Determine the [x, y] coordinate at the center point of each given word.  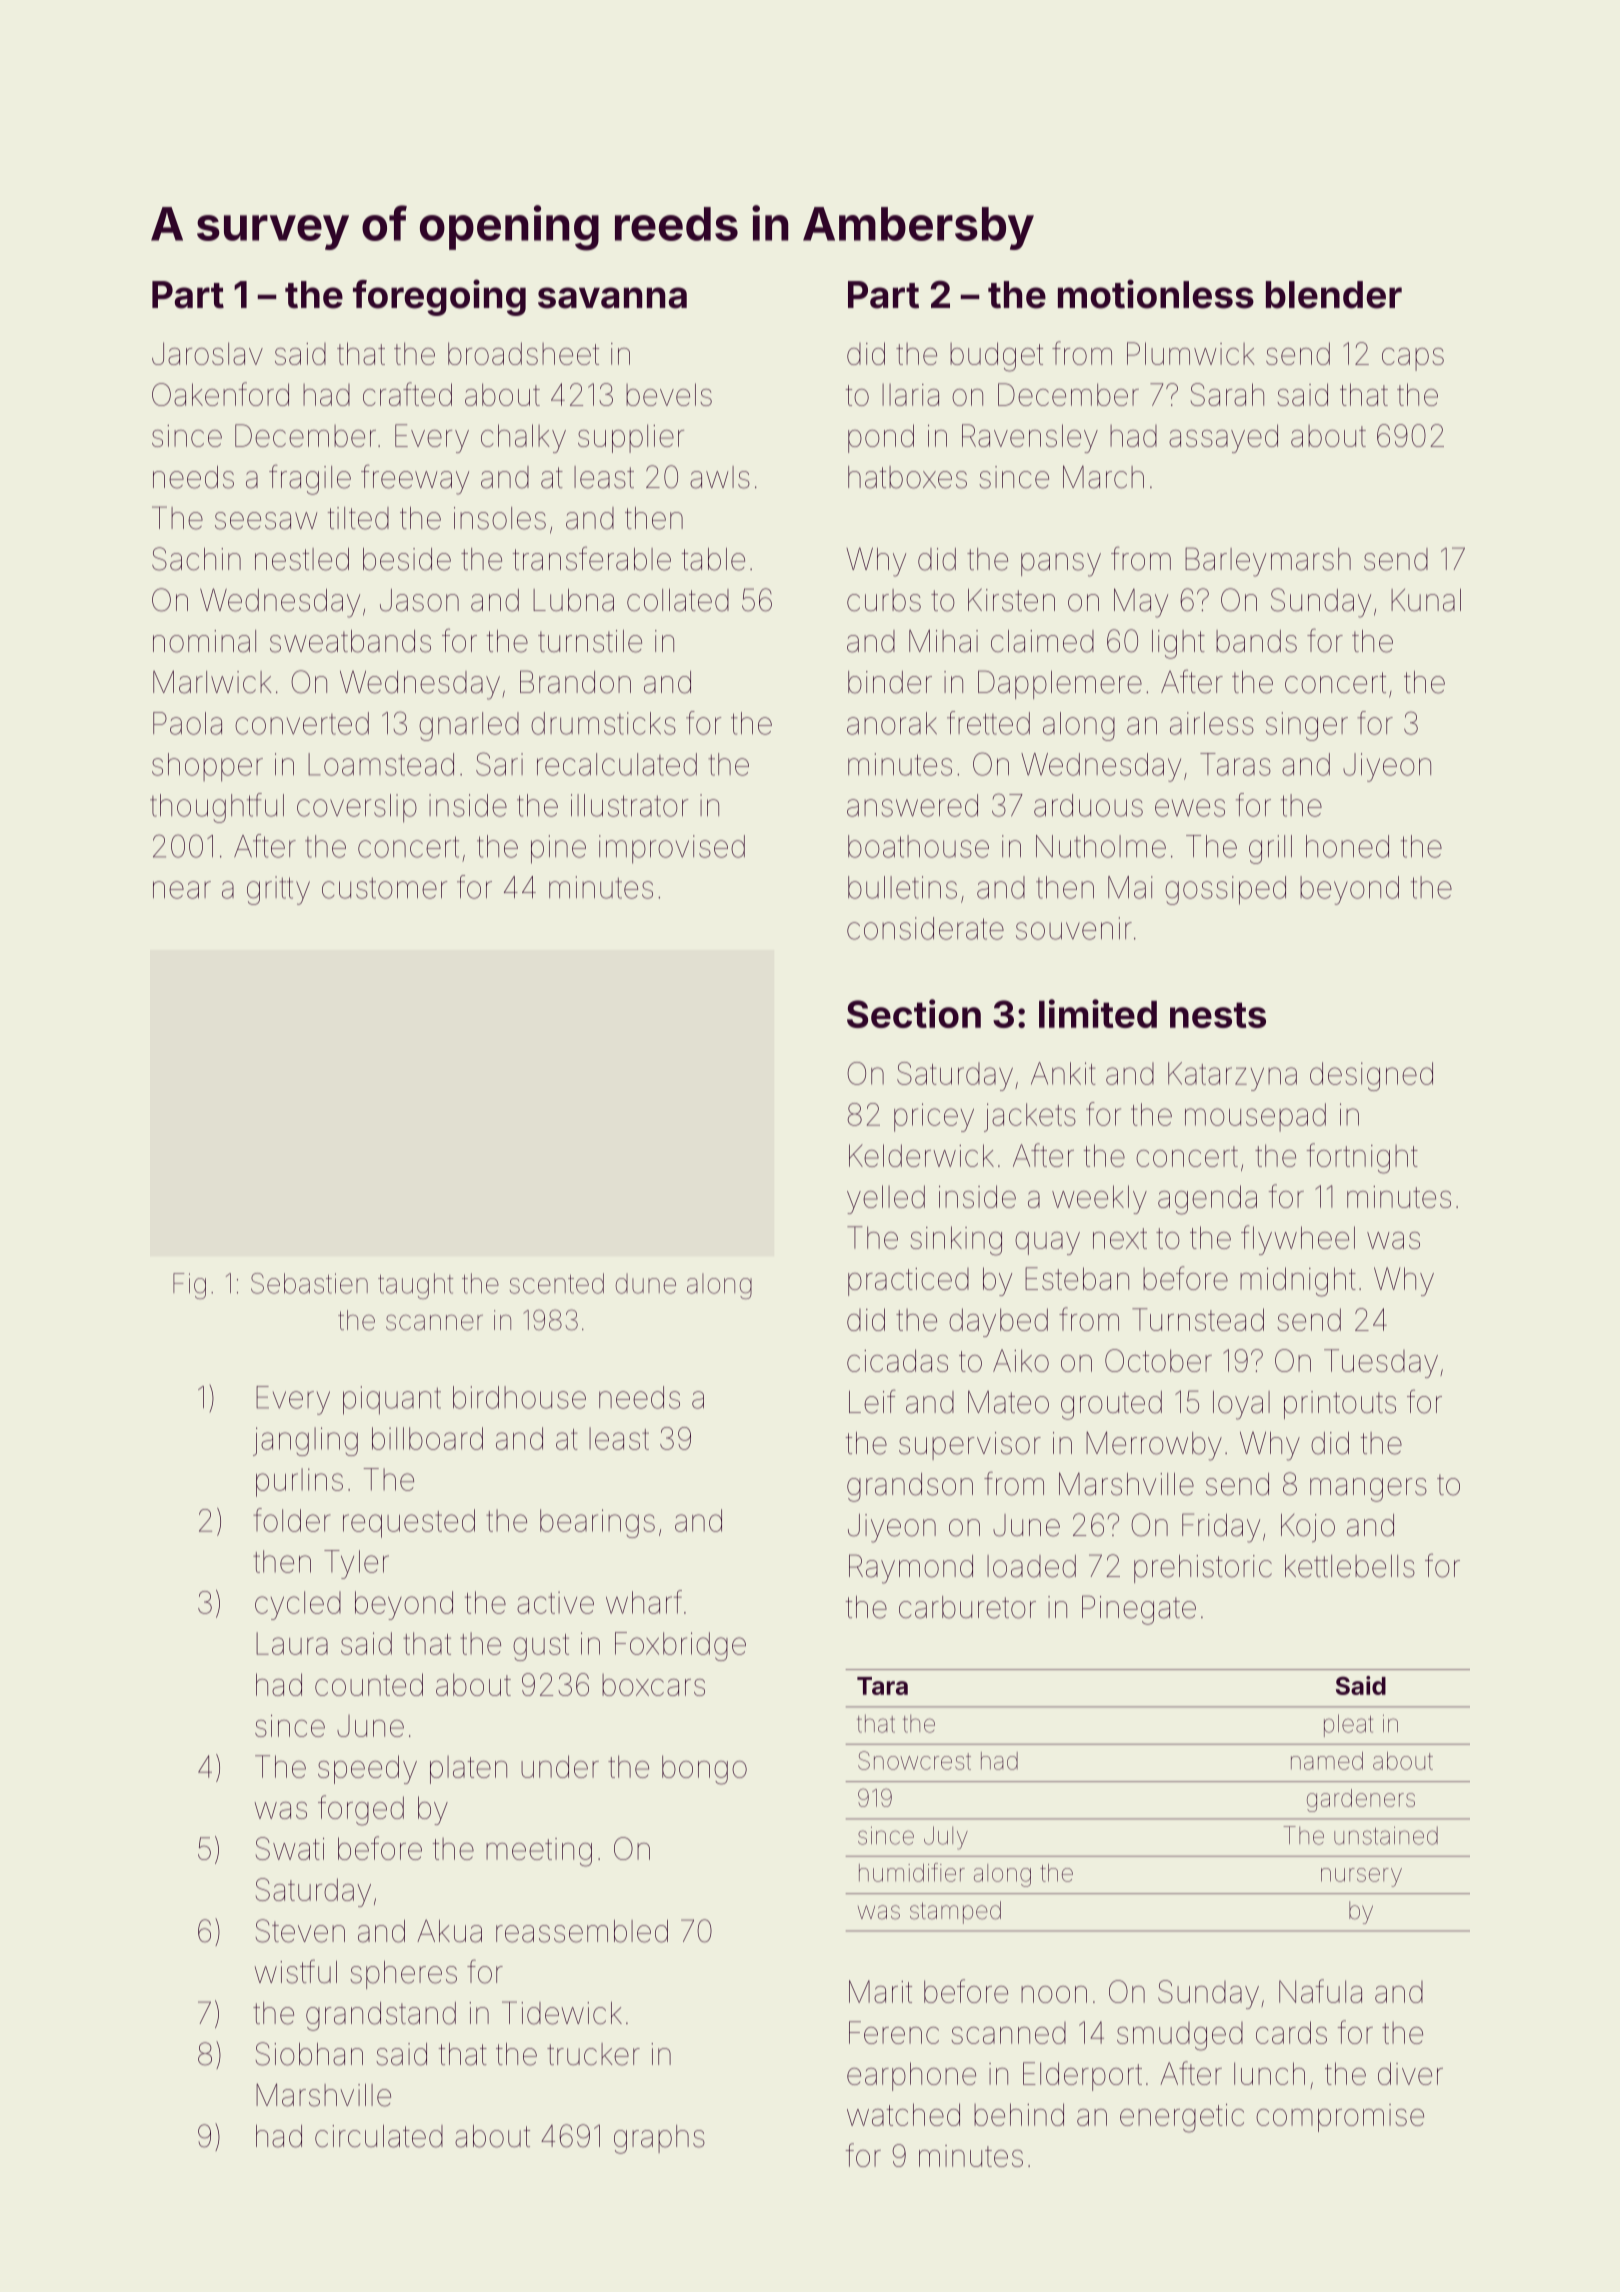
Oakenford [220, 394]
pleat [1348, 1725]
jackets [1030, 1117]
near [182, 890]
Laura [292, 1643]
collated [678, 600]
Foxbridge [680, 1646]
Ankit [1063, 1073]
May [1141, 603]
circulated [379, 2136]
